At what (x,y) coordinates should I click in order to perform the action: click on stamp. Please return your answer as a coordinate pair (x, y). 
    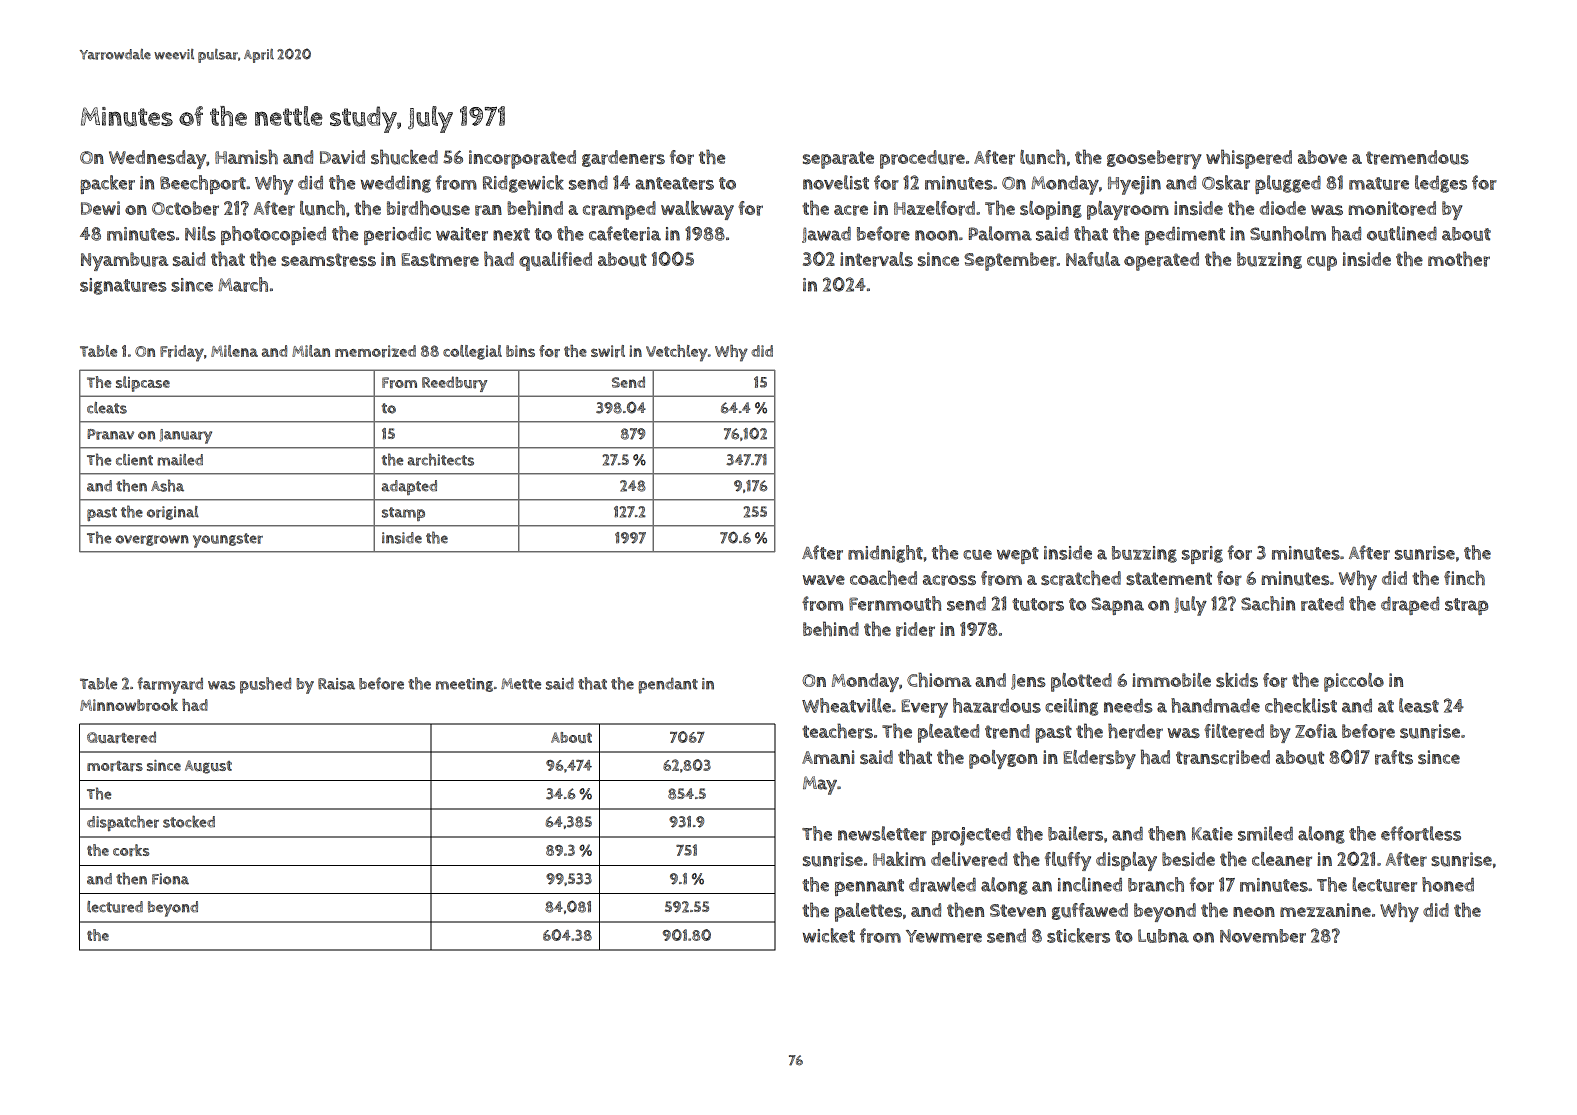
    Looking at the image, I should click on (403, 514).
